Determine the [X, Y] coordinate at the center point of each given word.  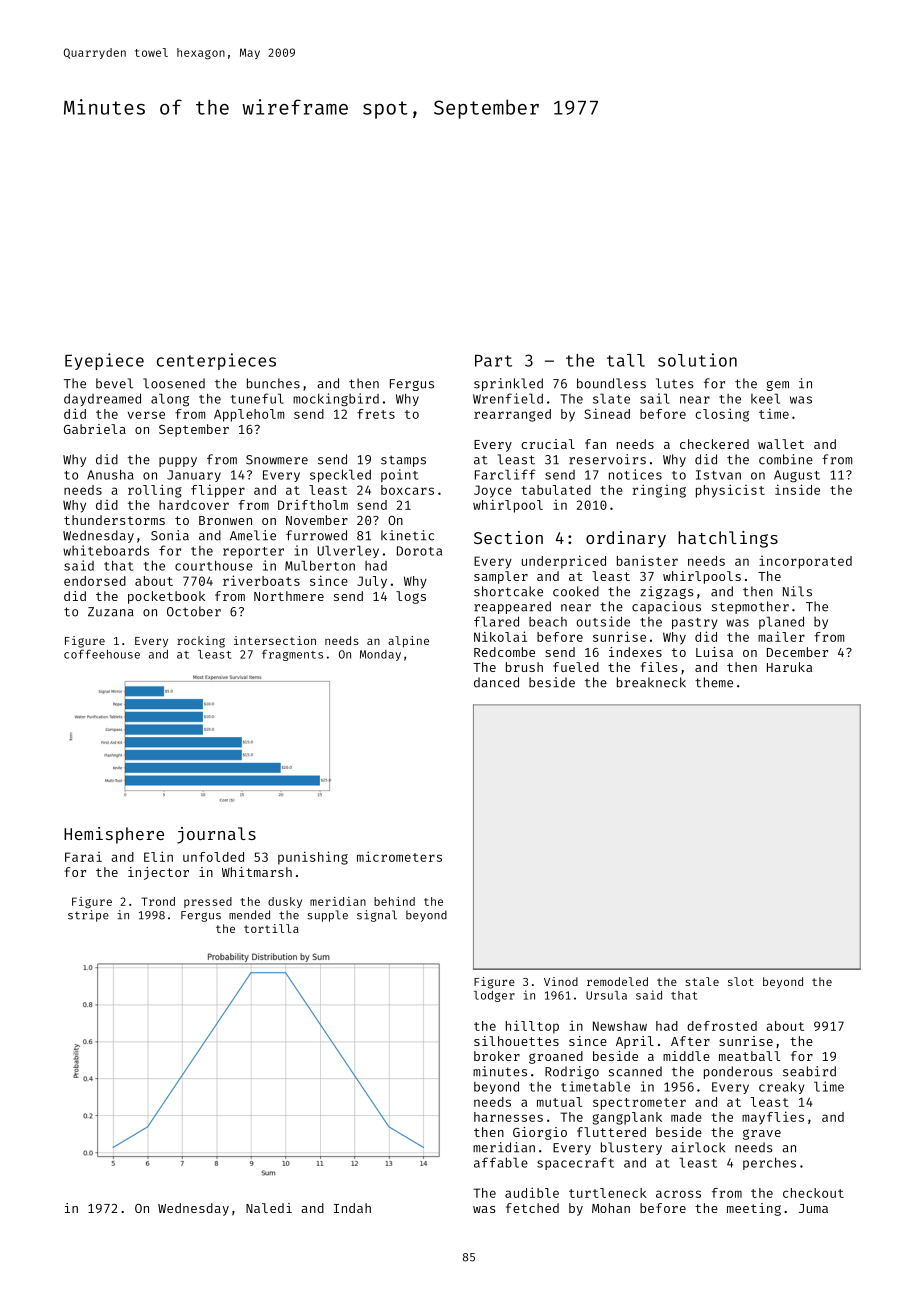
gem [777, 385]
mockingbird [336, 400]
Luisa [714, 652]
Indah [352, 1208]
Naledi [269, 1208]
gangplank [627, 1118]
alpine [408, 642]
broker [497, 1056]
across [678, 1194]
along [170, 400]
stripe [88, 916]
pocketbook [166, 597]
